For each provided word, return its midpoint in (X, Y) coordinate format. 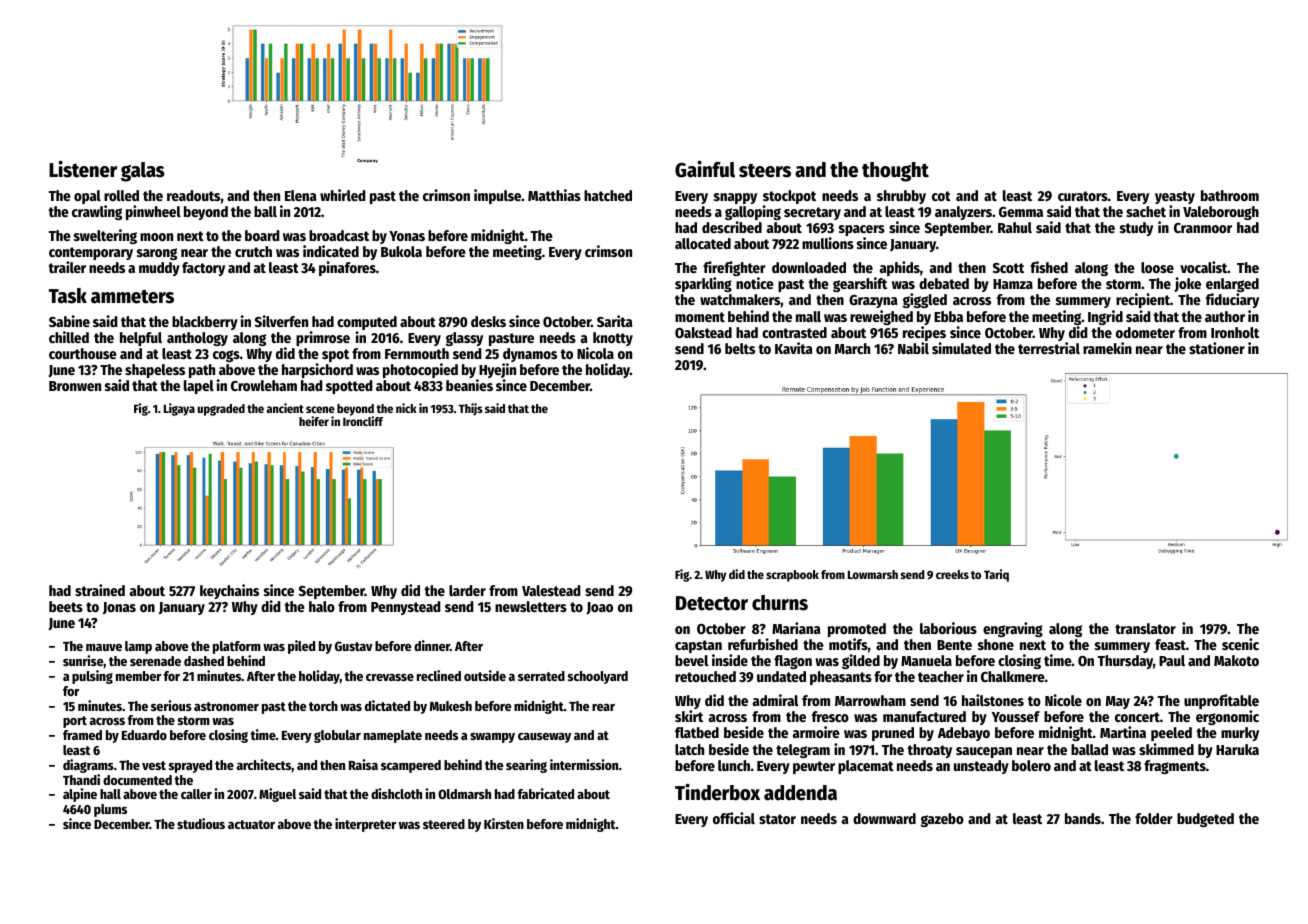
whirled (343, 195)
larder (467, 590)
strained (100, 590)
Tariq (996, 575)
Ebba (948, 316)
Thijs (471, 409)
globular (337, 736)
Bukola (401, 251)
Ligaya (179, 409)
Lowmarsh (873, 574)
